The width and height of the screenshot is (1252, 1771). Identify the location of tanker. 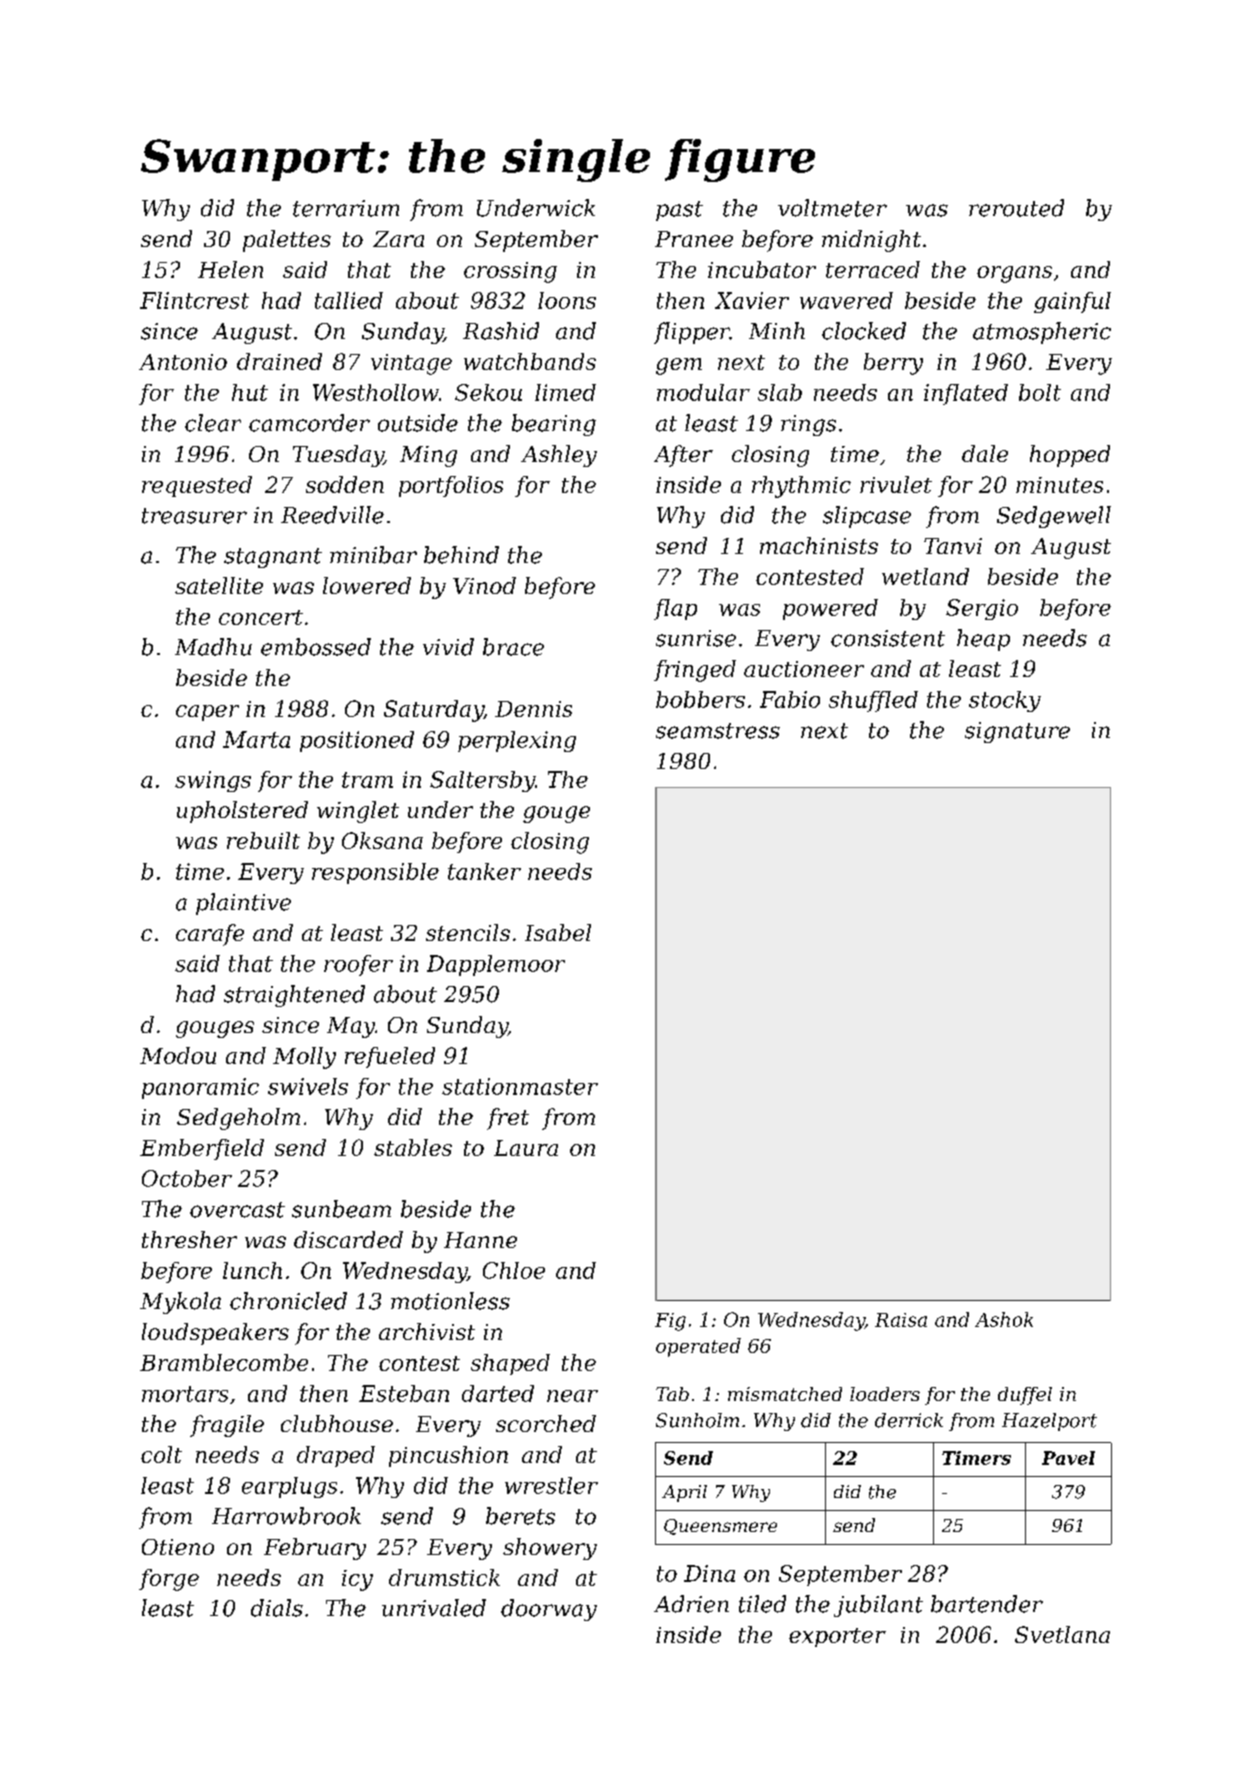
(484, 871).
